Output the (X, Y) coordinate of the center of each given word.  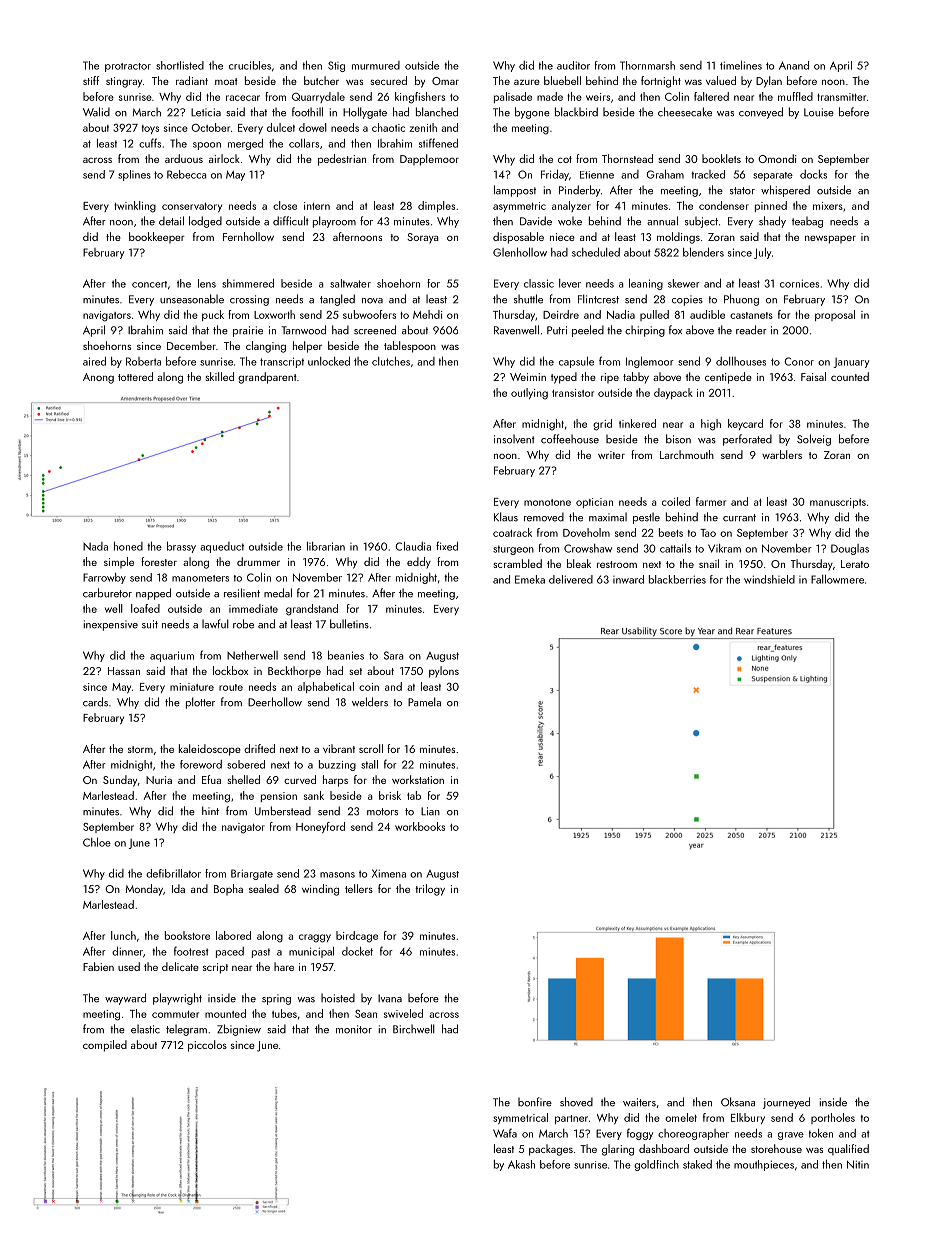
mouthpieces (764, 1165)
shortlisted (180, 65)
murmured (376, 65)
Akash (521, 1164)
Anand (794, 65)
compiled (105, 1046)
